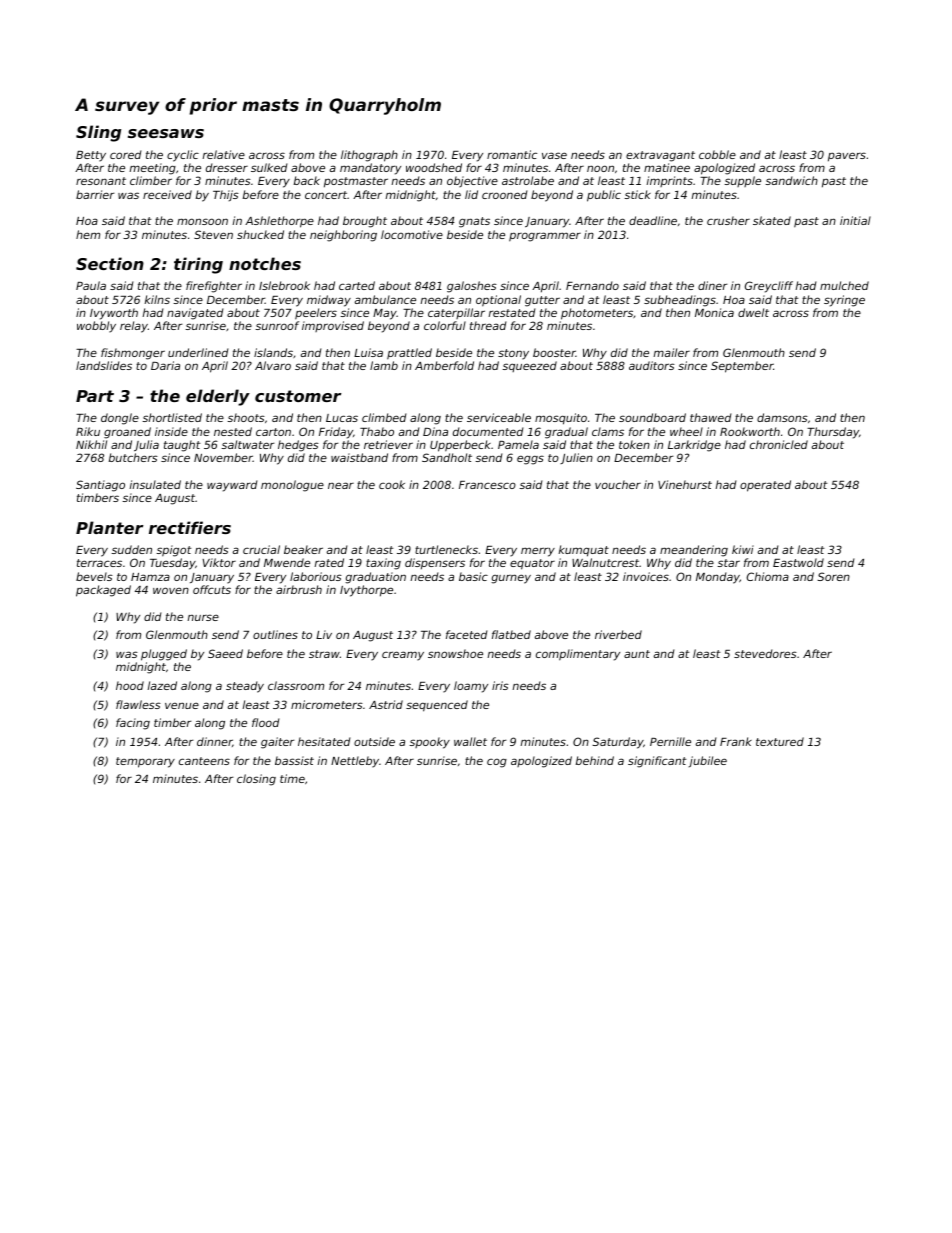  Describe the element at coordinates (456, 313) in the document. I see `caterpillar` at that location.
